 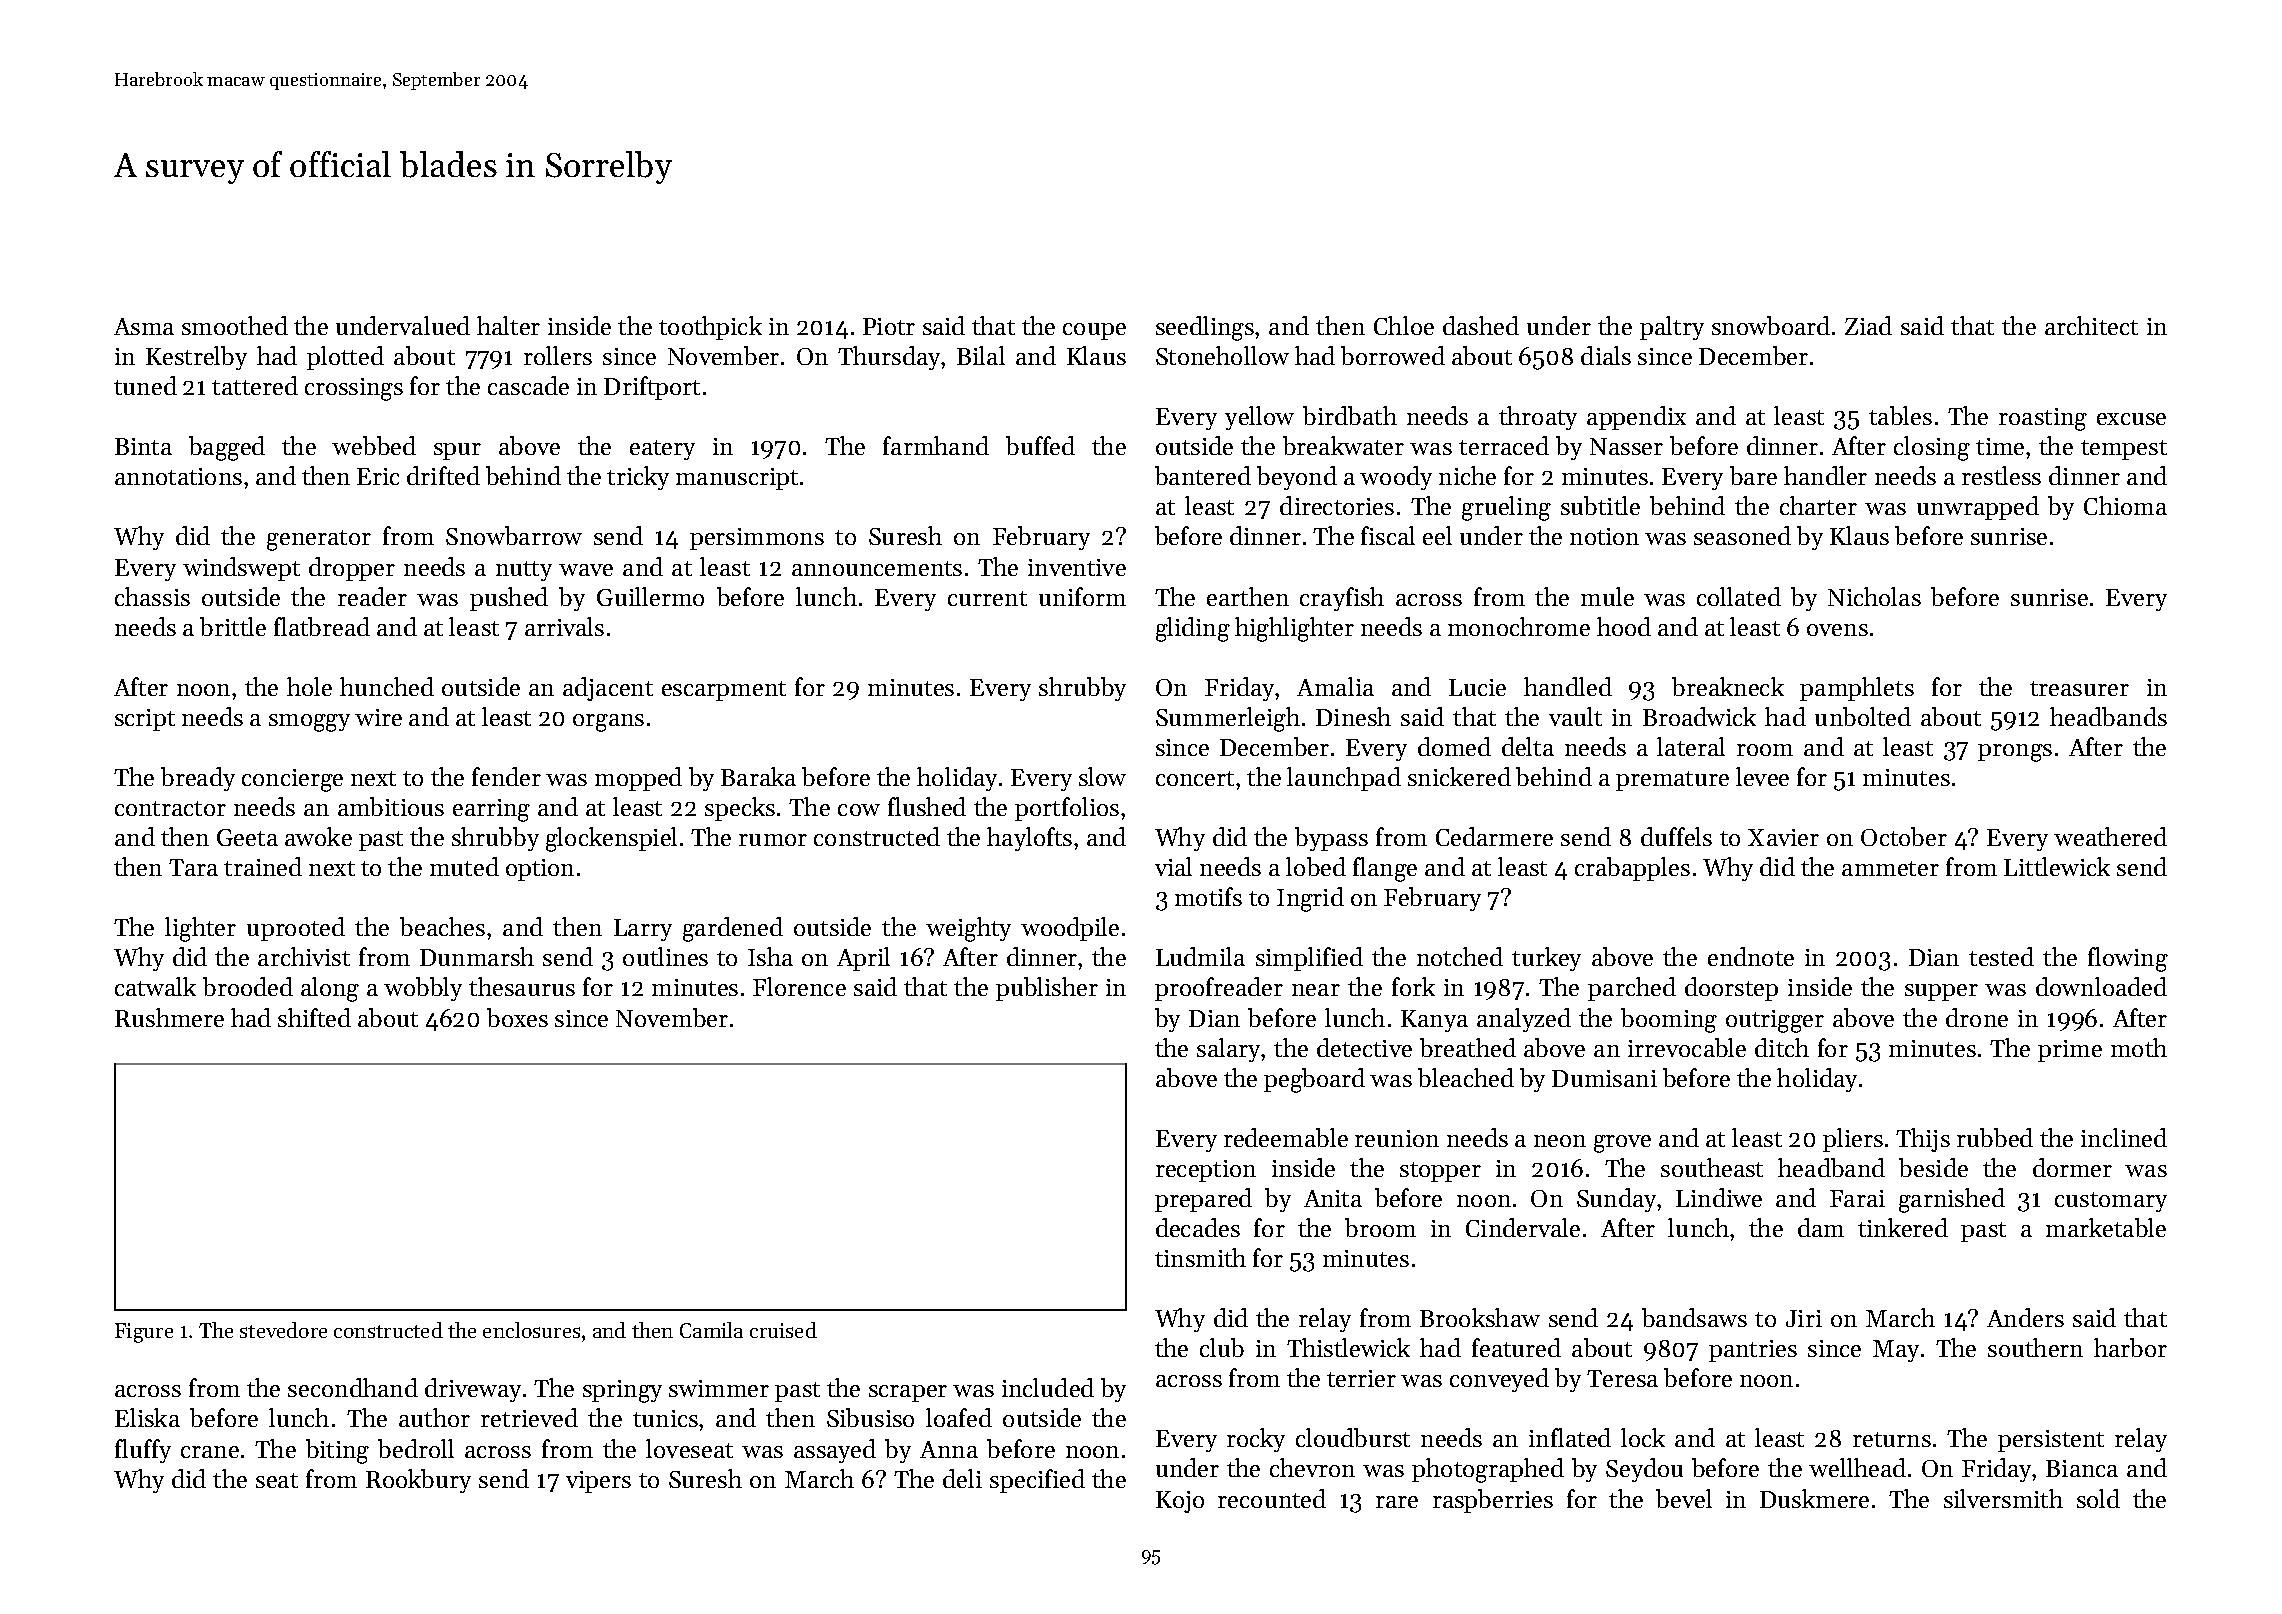 What do you see at coordinates (540, 870) in the screenshot?
I see `option` at bounding box center [540, 870].
